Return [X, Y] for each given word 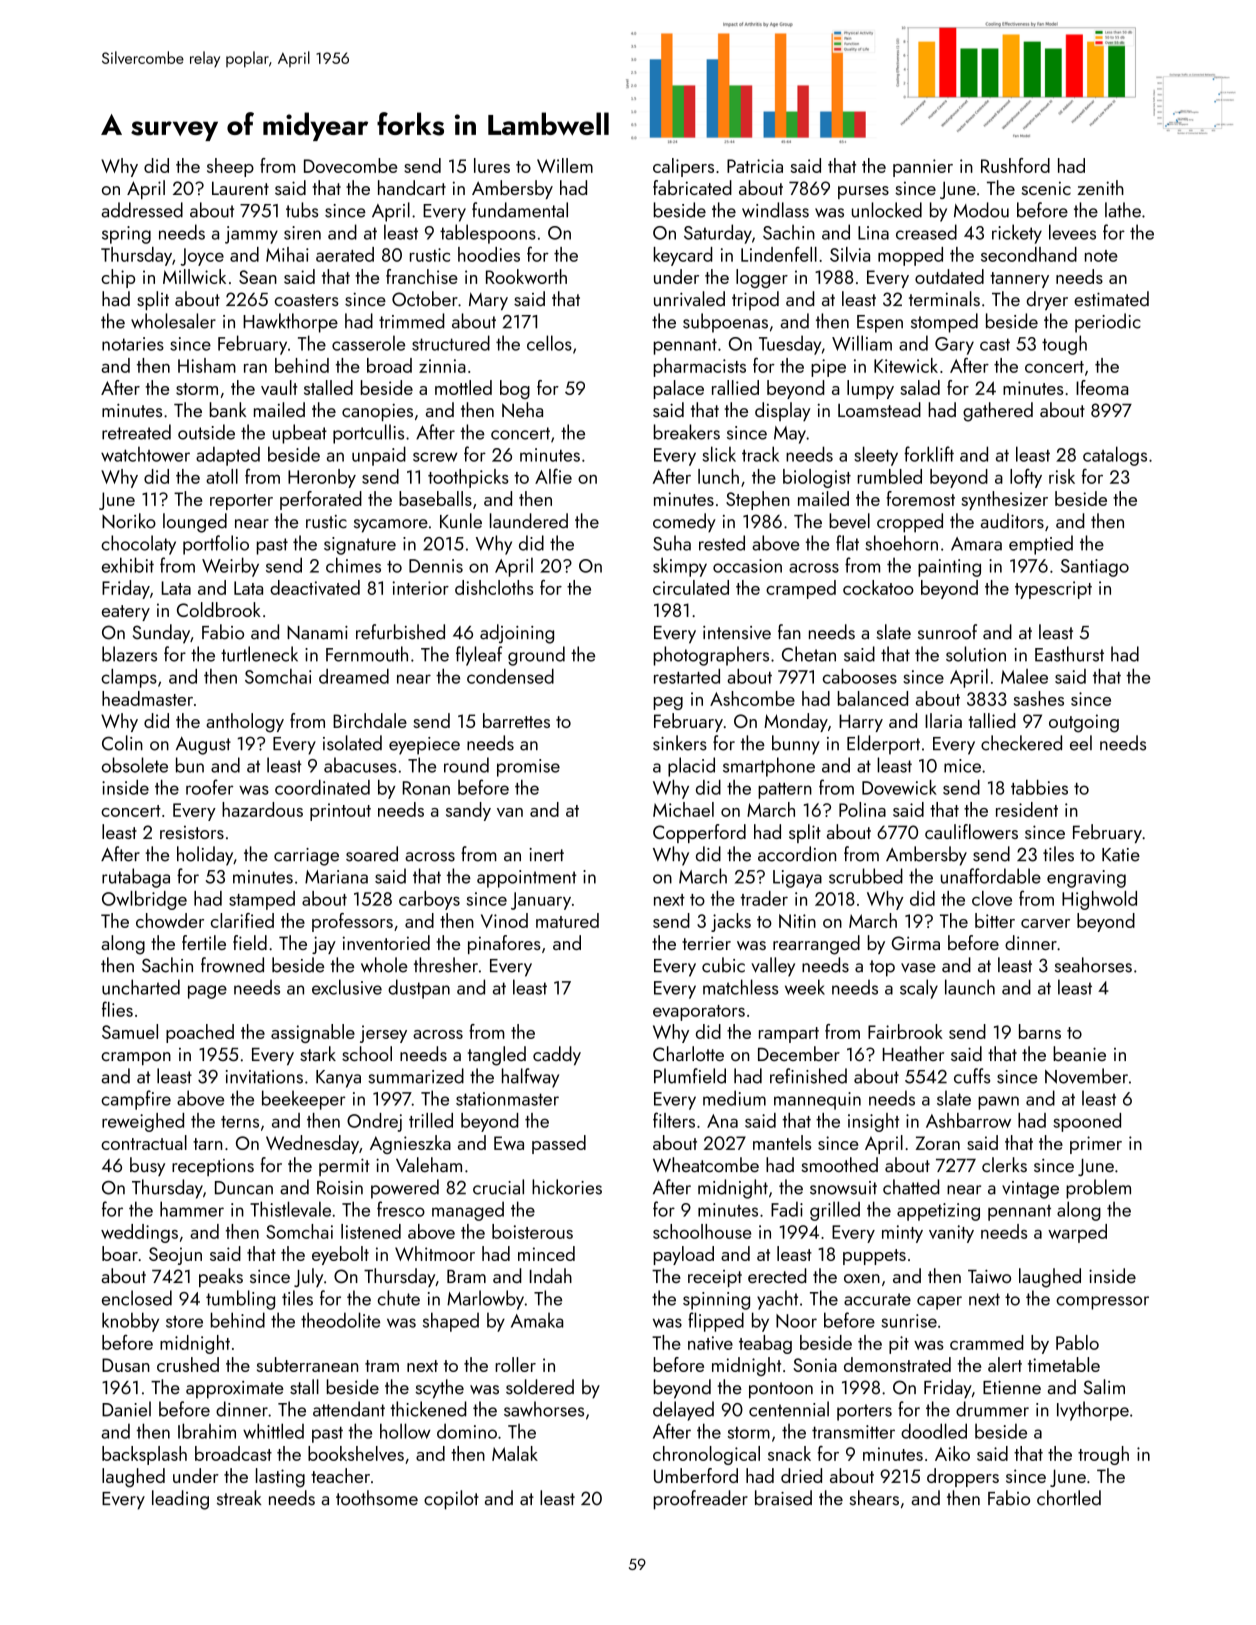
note [1101, 256]
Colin [122, 743]
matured [567, 920]
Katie [1121, 855]
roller [515, 1364]
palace [679, 389]
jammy [251, 235]
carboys [429, 900]
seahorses [1093, 965]
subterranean [307, 1364]
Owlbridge [144, 900]
